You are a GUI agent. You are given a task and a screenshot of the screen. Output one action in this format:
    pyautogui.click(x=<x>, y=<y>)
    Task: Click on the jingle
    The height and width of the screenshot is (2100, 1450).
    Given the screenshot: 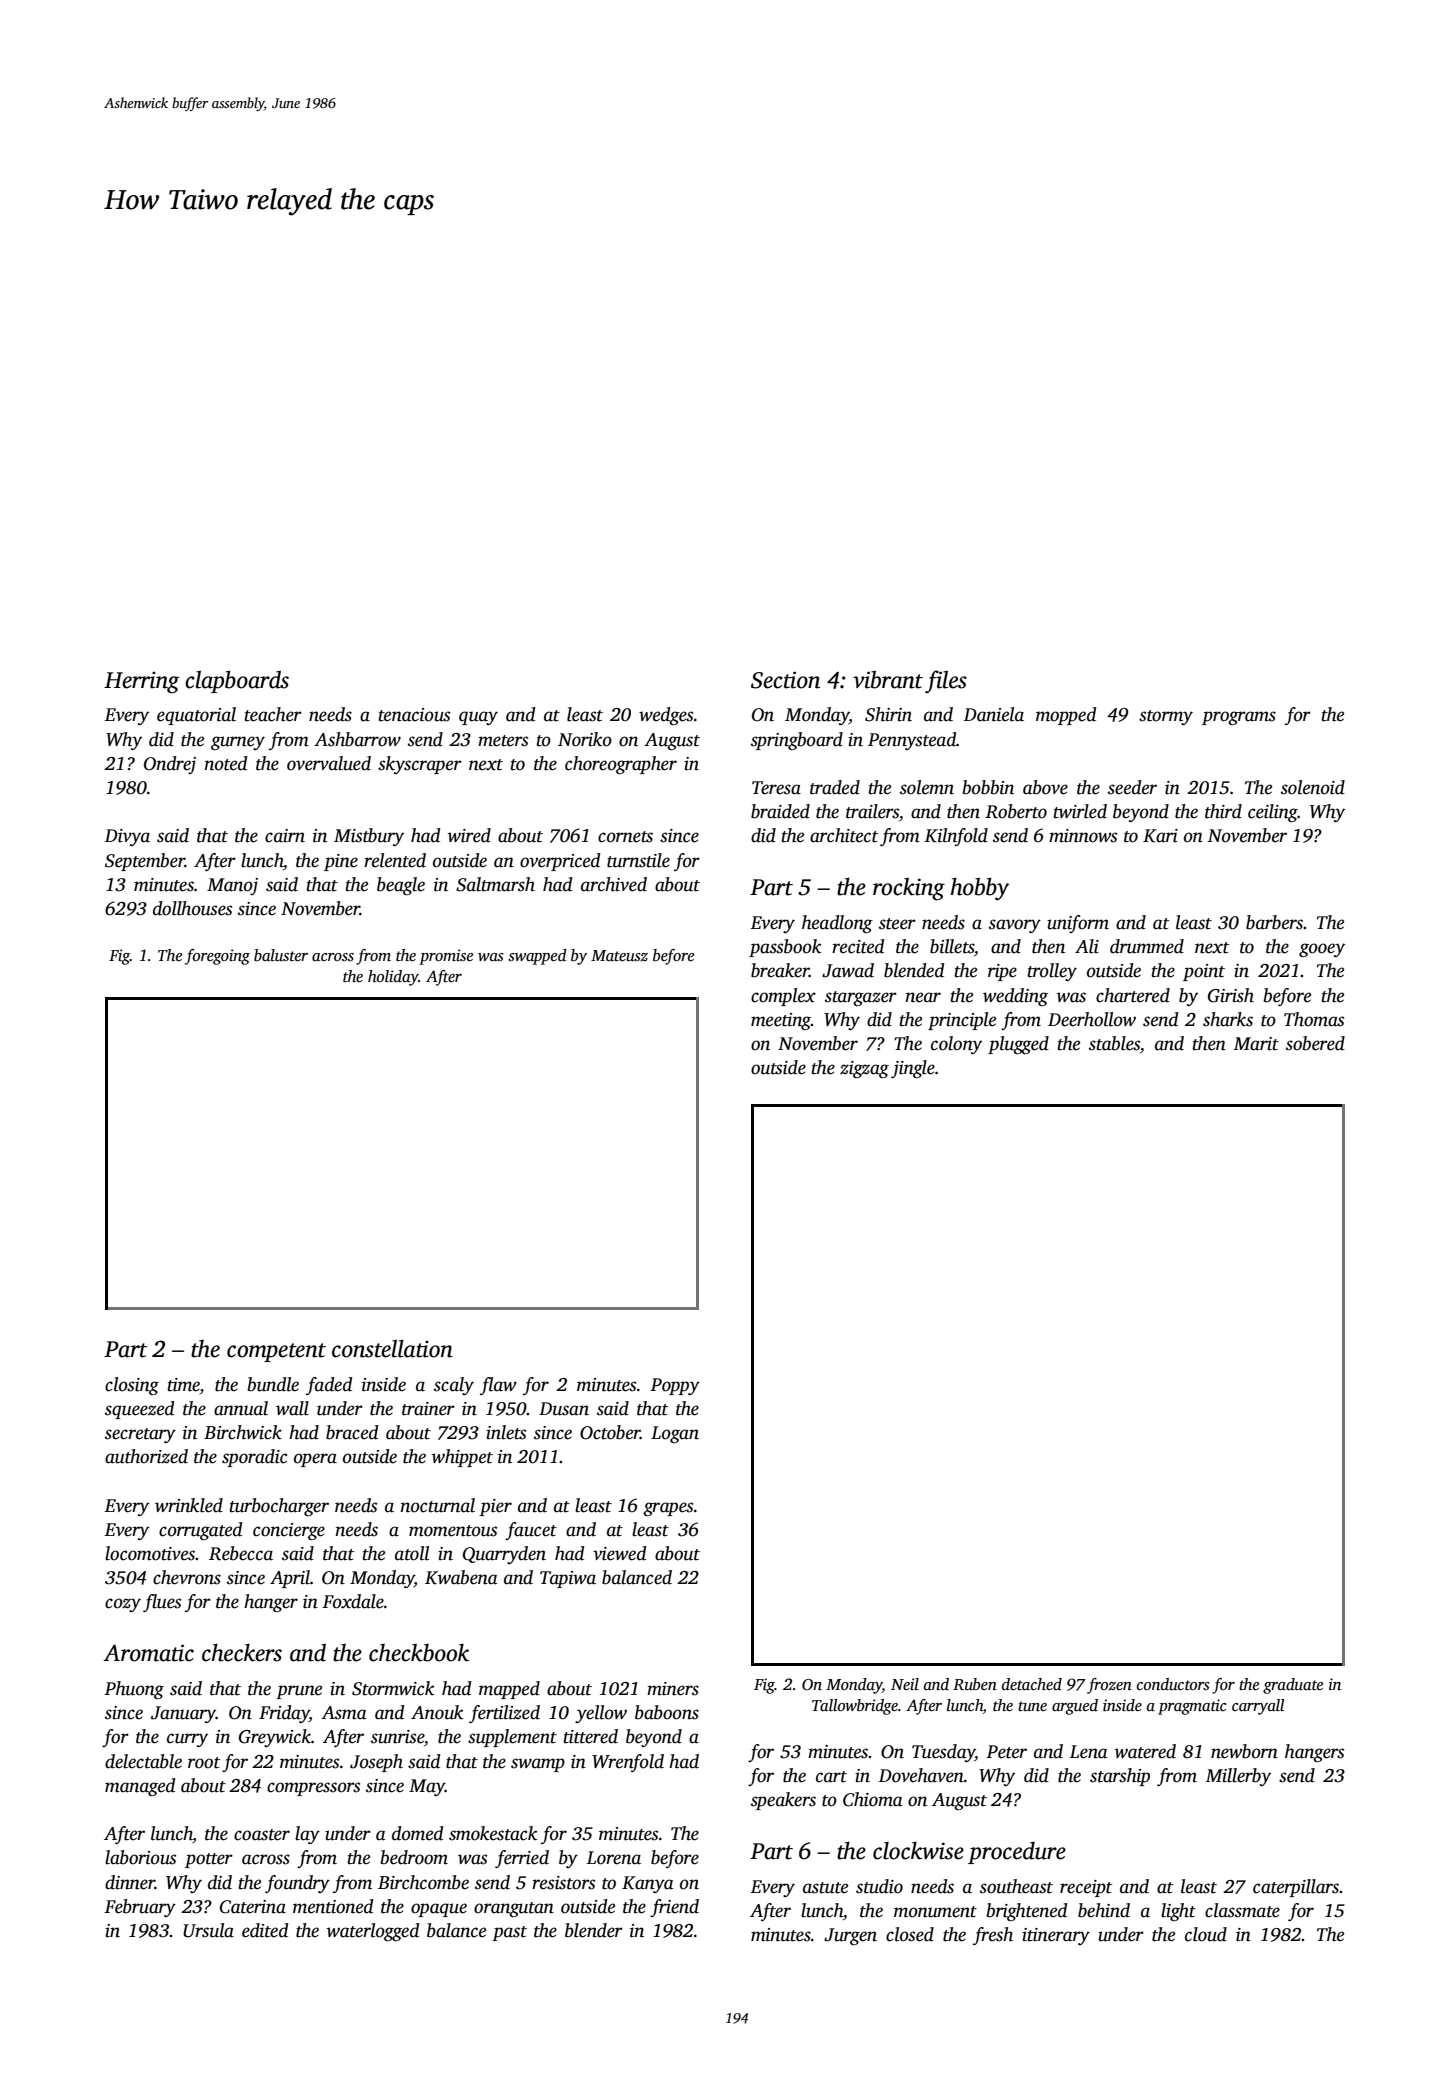 What is the action you would take?
    pyautogui.click(x=913, y=1069)
